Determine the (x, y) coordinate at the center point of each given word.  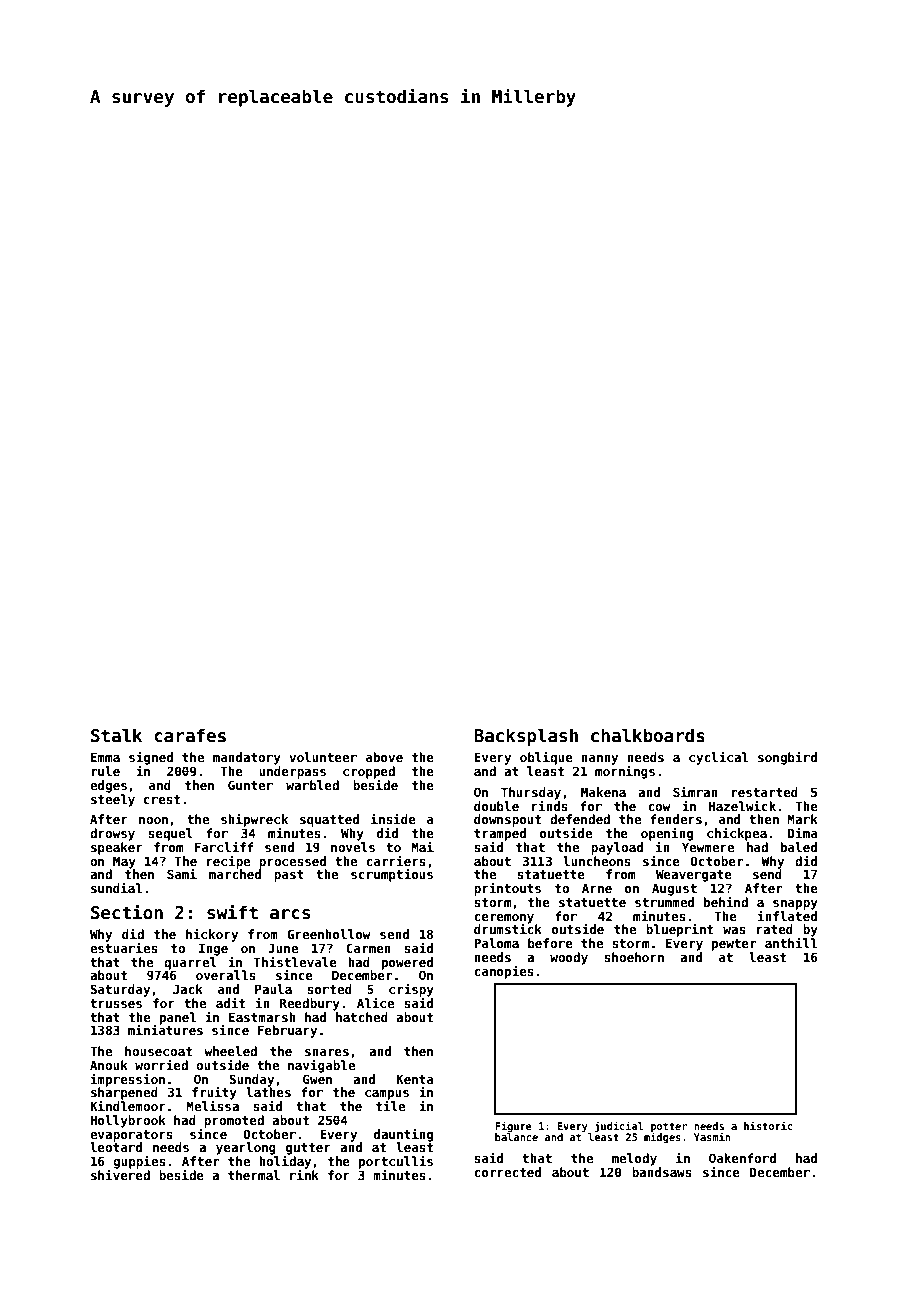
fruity (214, 1093)
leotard (116, 1147)
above (384, 757)
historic (768, 1125)
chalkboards (648, 735)
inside (393, 818)
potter (669, 1127)
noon (153, 820)
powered (407, 963)
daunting (403, 1135)
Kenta (415, 1079)
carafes (190, 735)
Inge (213, 949)
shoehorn (634, 957)
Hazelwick (742, 805)
